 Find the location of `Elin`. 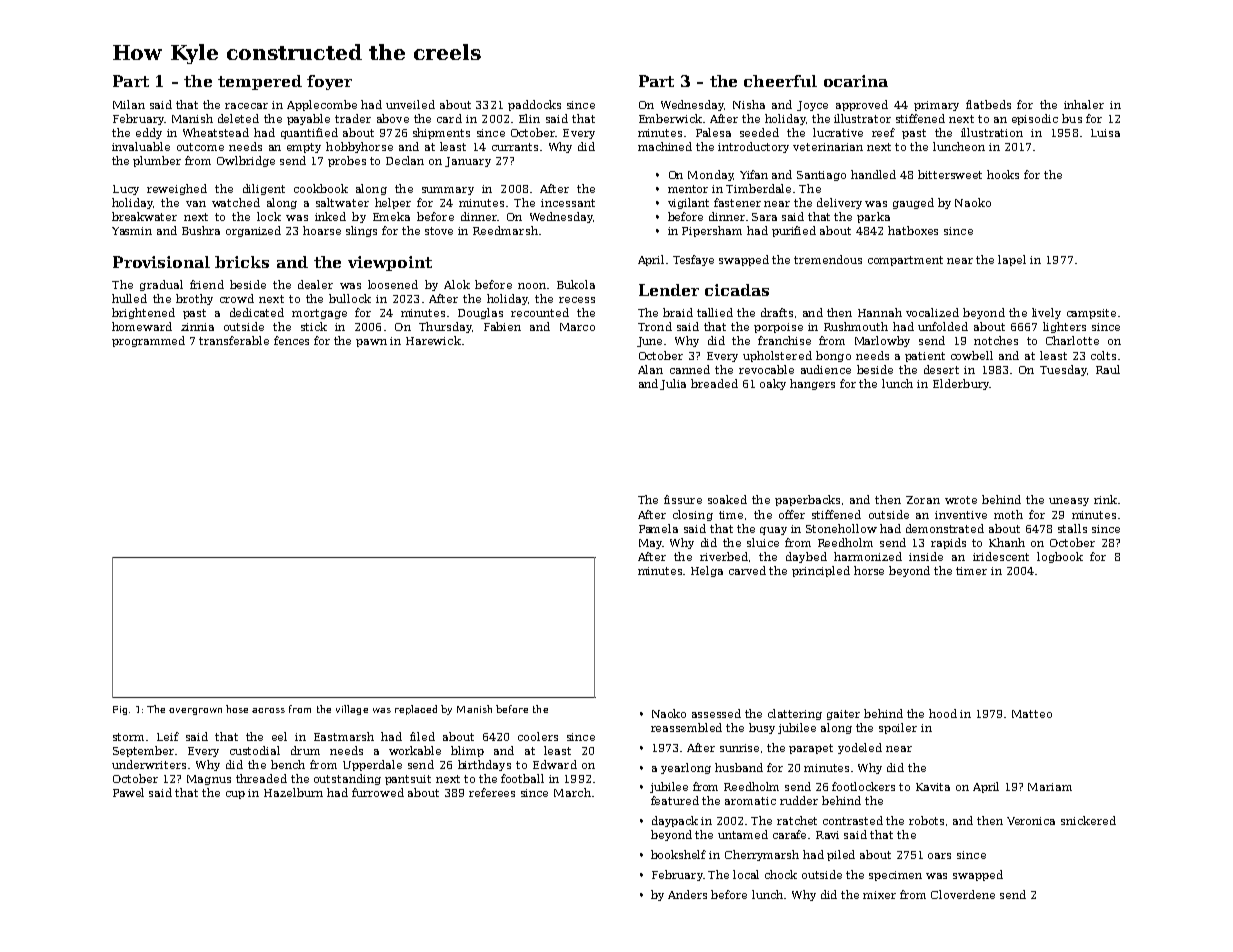

Elin is located at coordinates (529, 118).
